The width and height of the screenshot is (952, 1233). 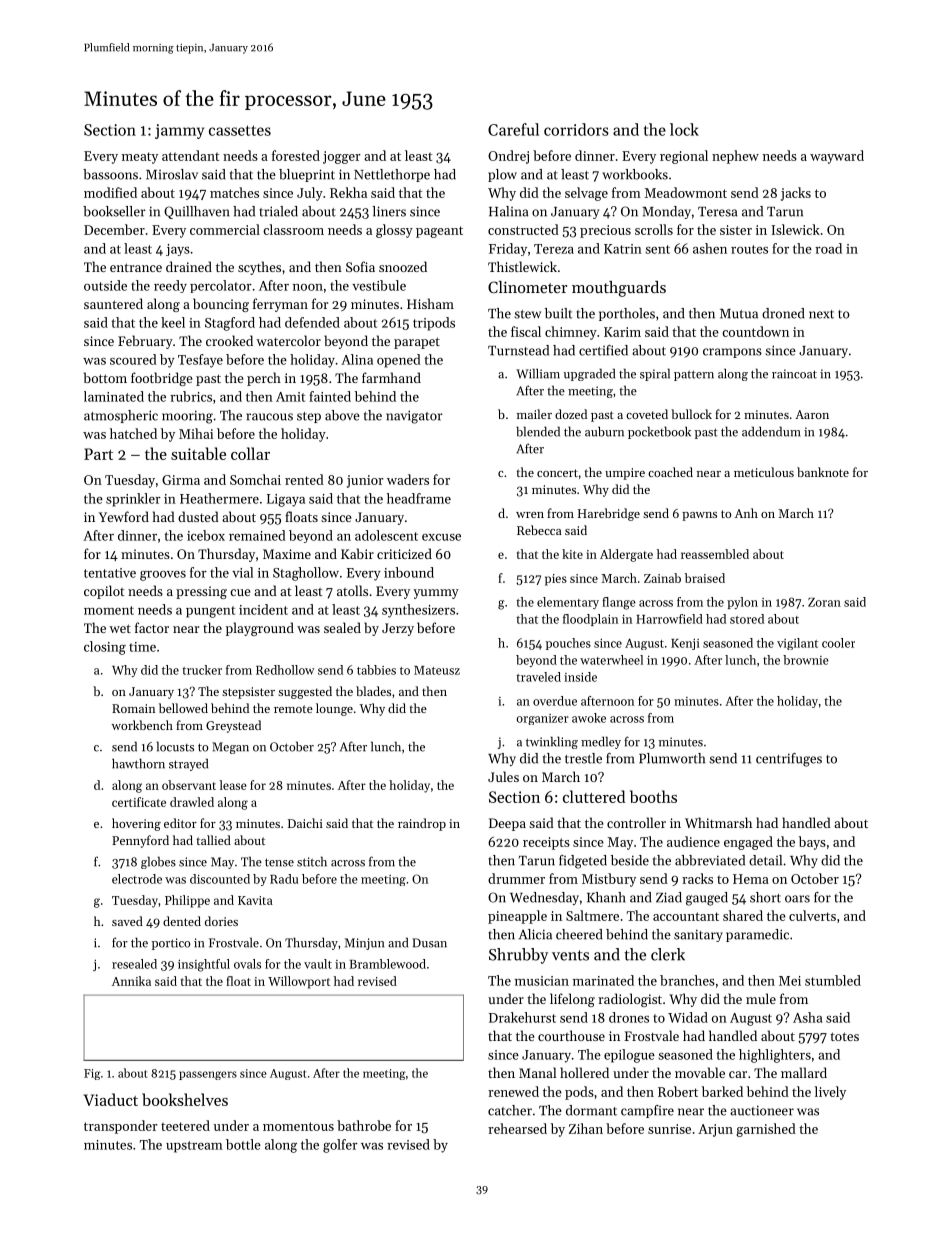 What do you see at coordinates (556, 580) in the screenshot?
I see `pies` at bounding box center [556, 580].
